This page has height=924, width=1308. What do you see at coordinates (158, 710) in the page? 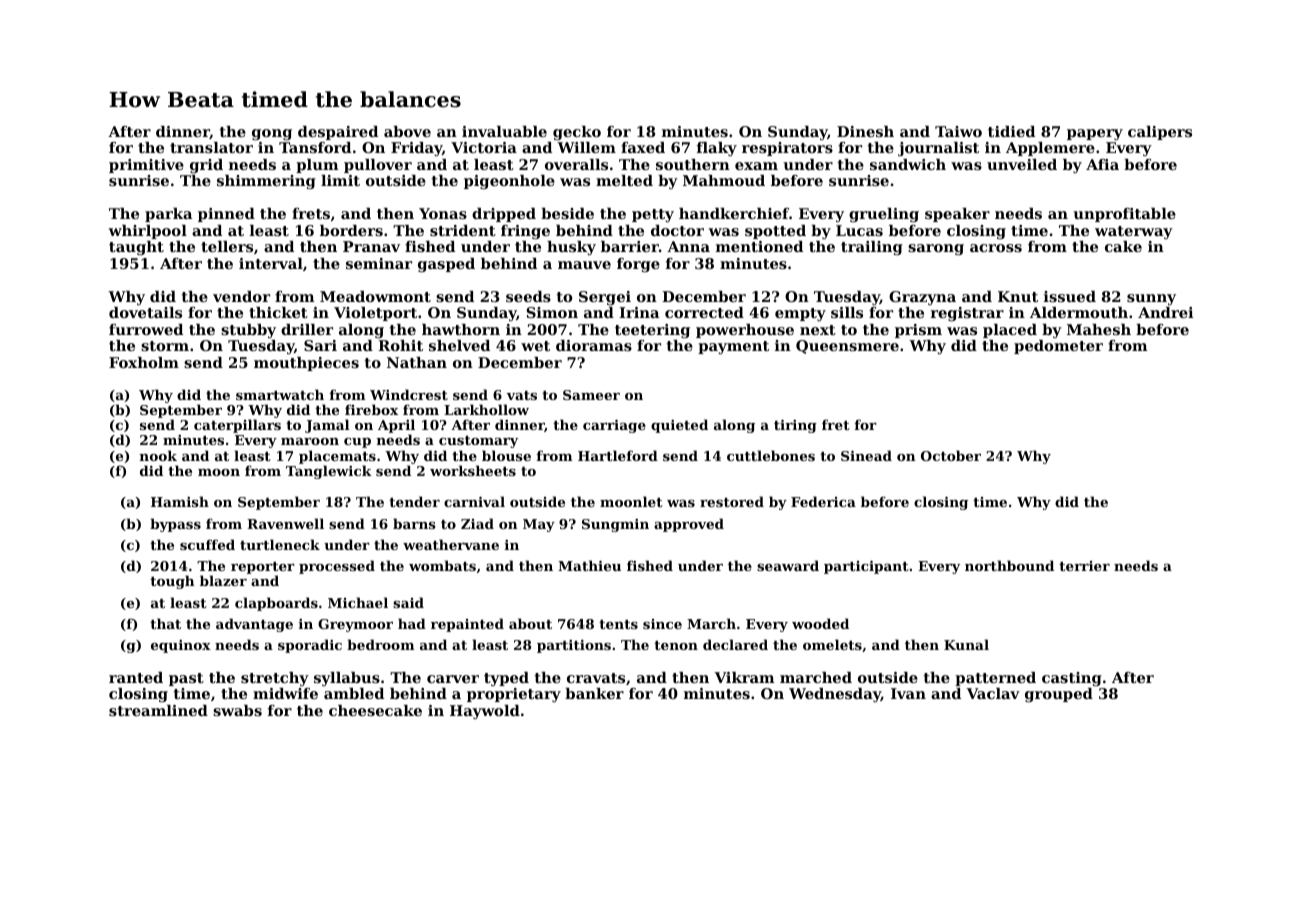
I see `streamlined` at bounding box center [158, 710].
